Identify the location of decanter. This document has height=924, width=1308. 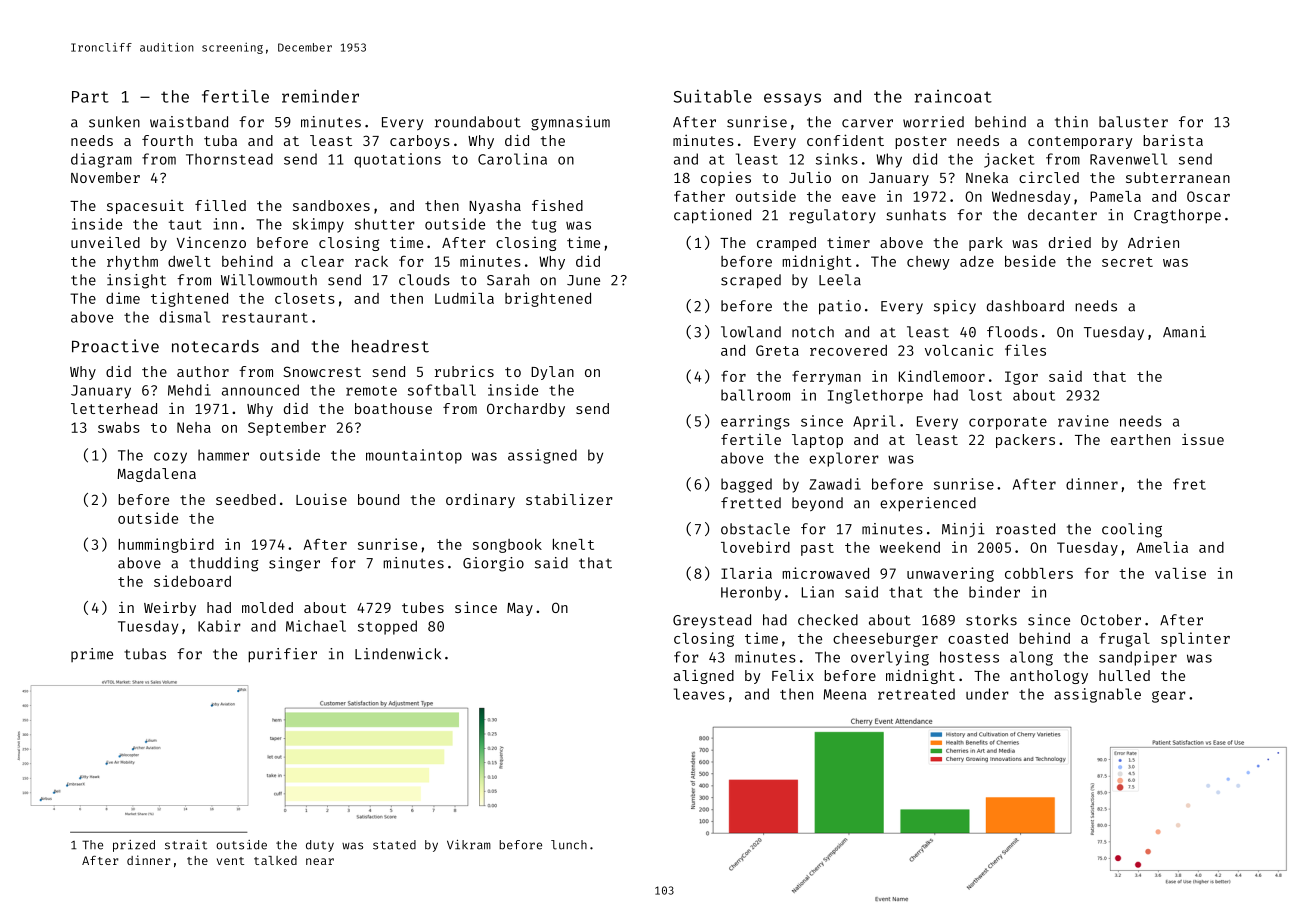
(1062, 215).
